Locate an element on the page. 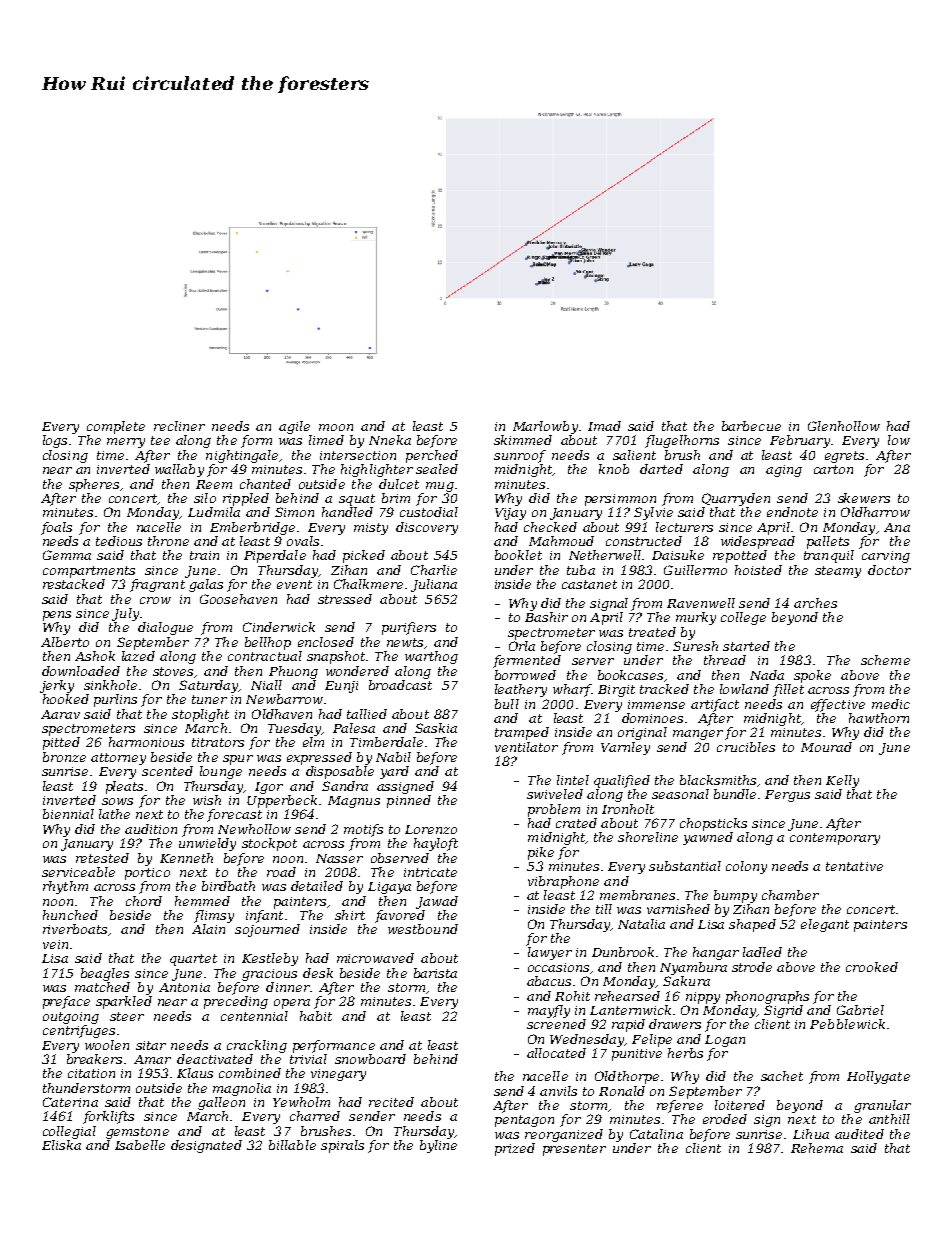 This image has width=952, height=1233. varnished is located at coordinates (678, 909).
